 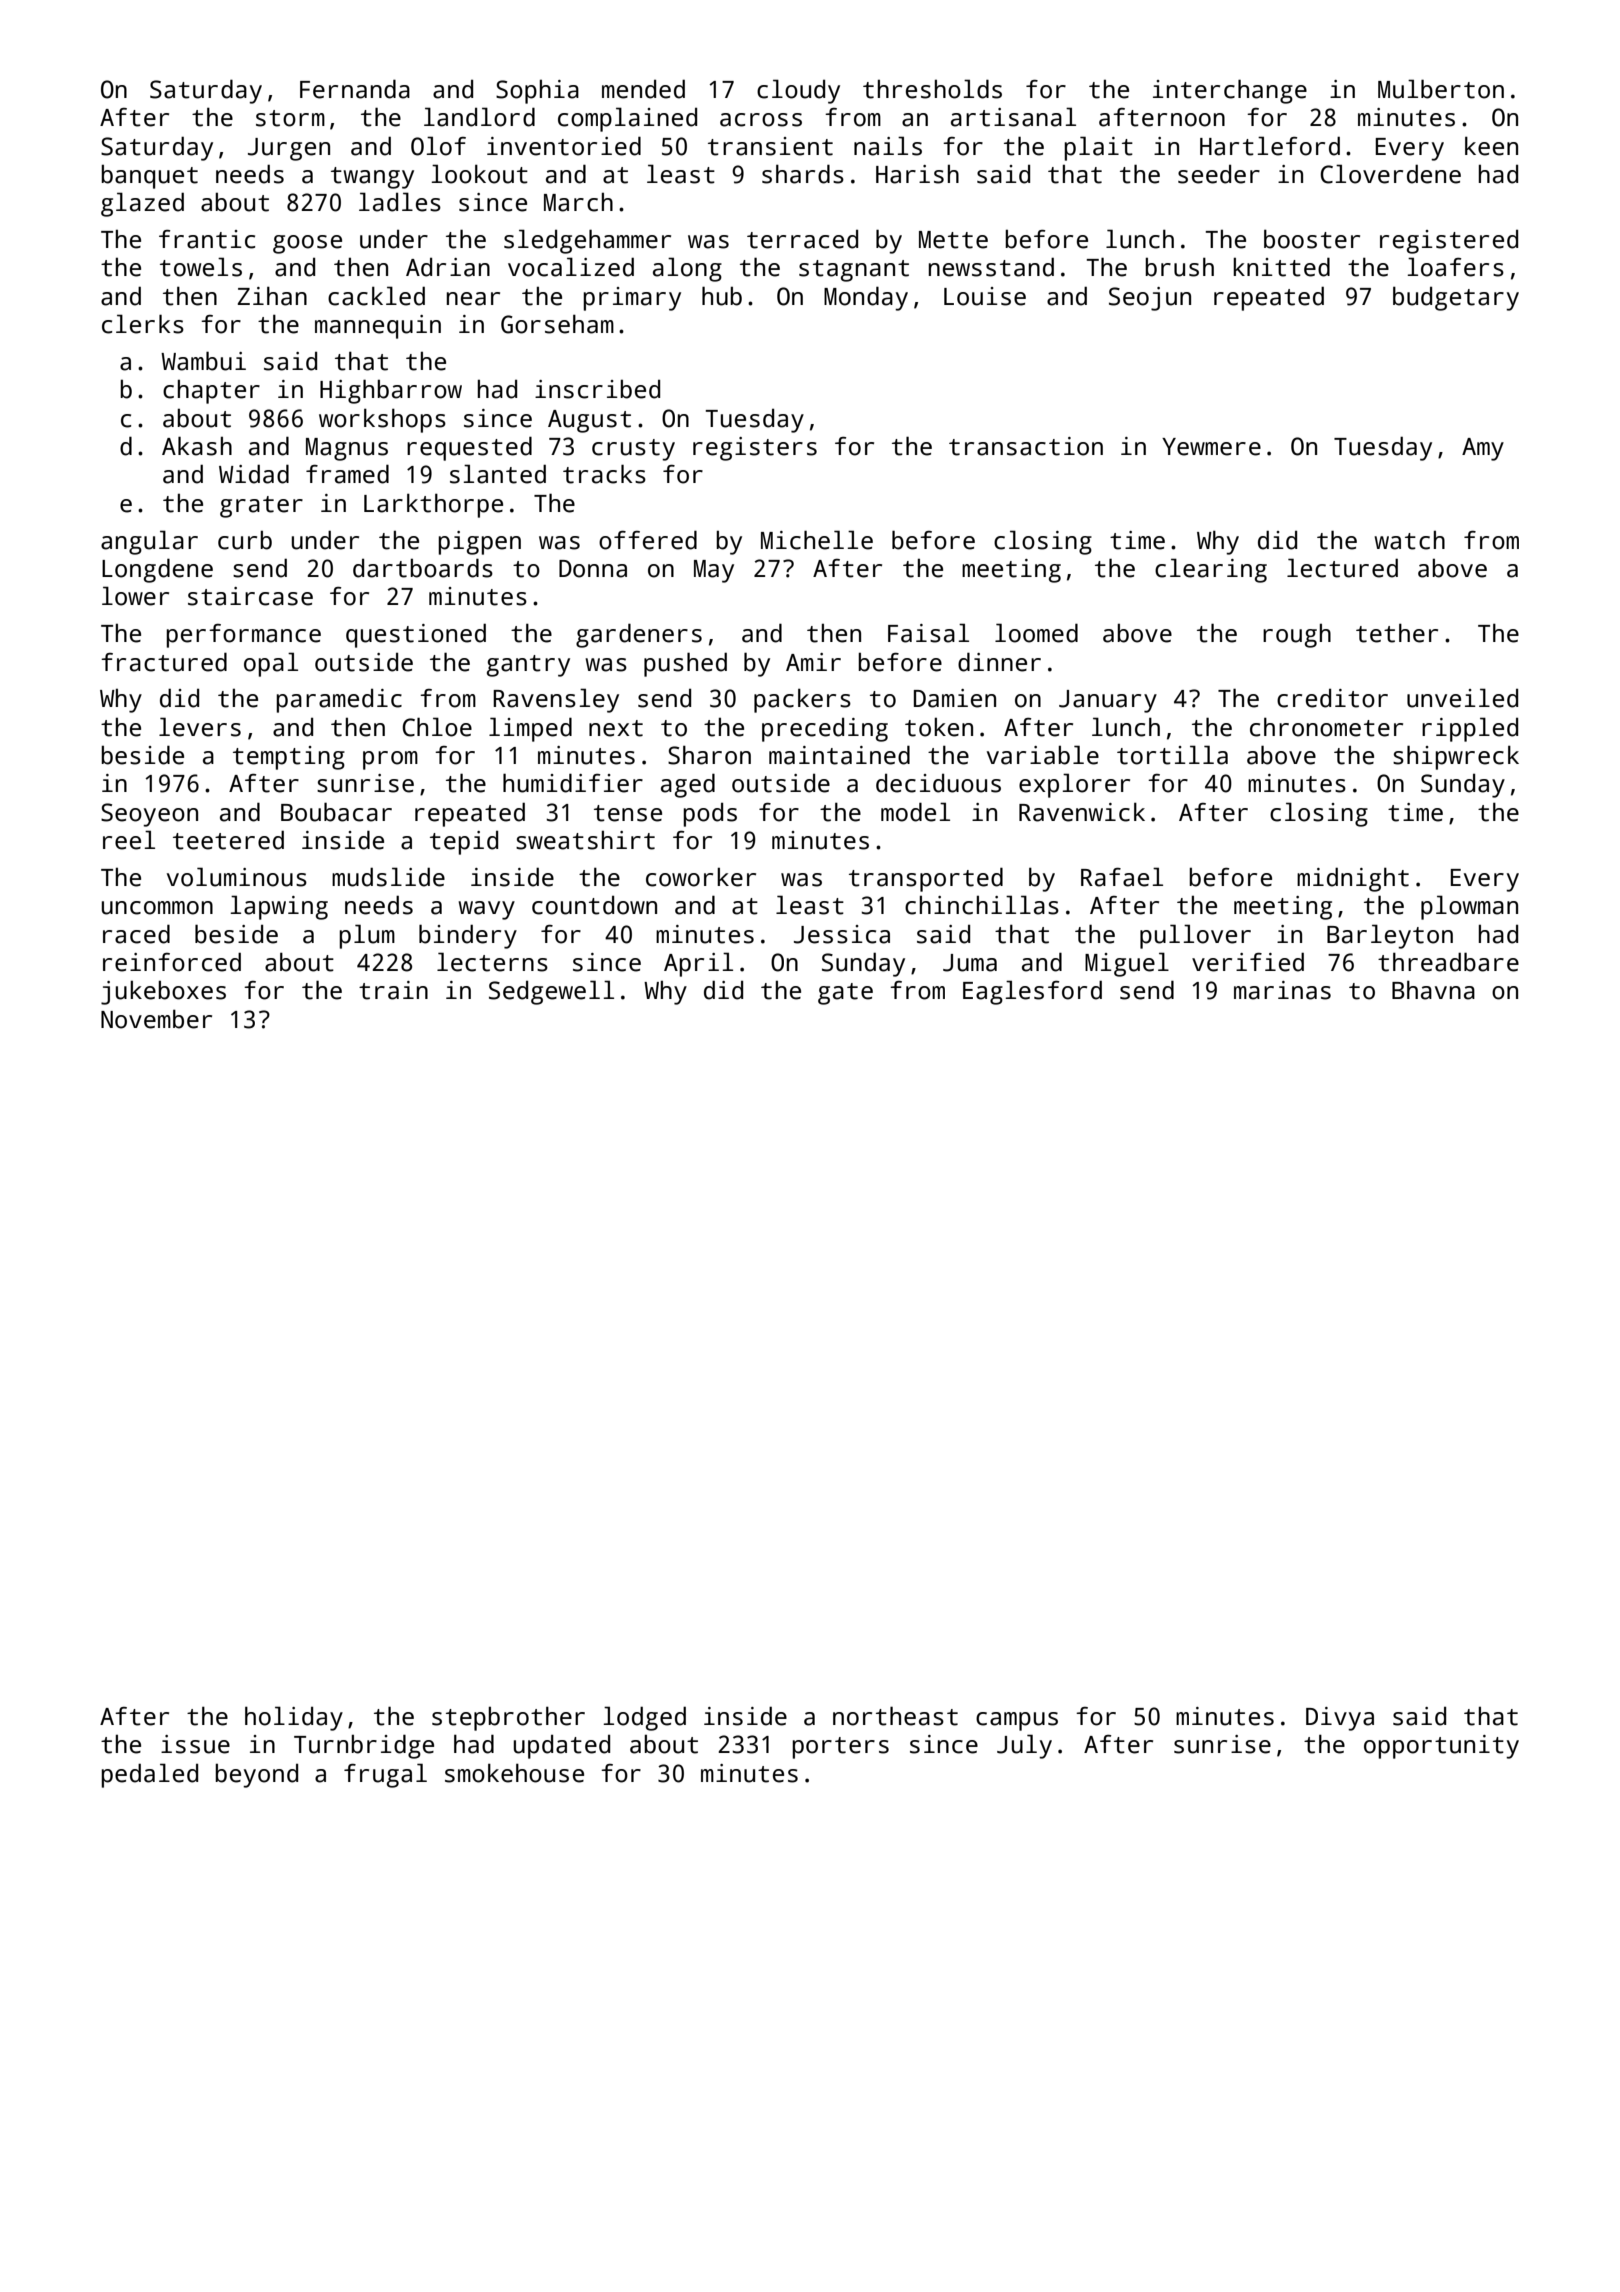 What do you see at coordinates (1441, 89) in the screenshot?
I see `Mulberton` at bounding box center [1441, 89].
